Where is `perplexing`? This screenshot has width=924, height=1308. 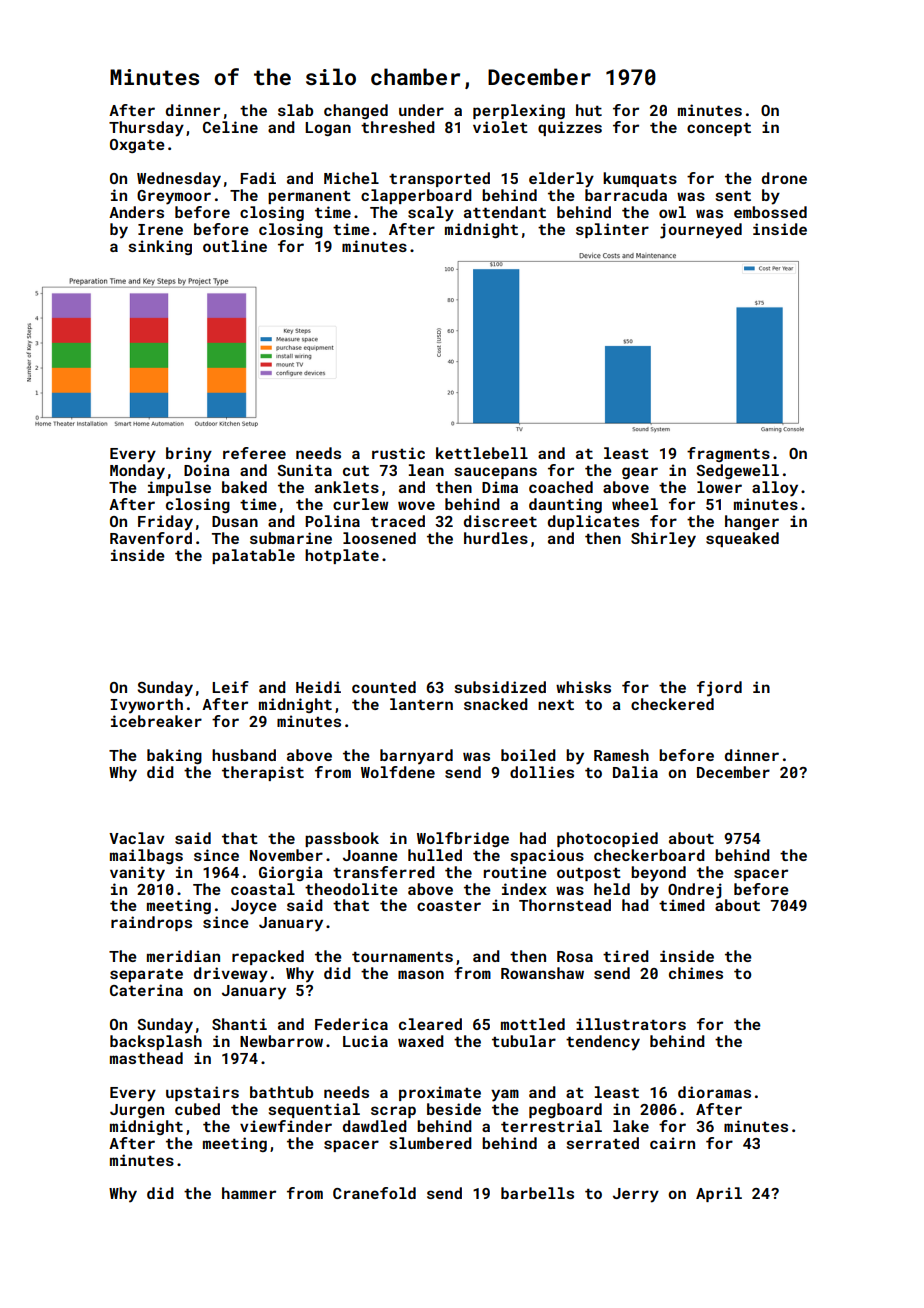 perplexing is located at coordinates (519, 111).
